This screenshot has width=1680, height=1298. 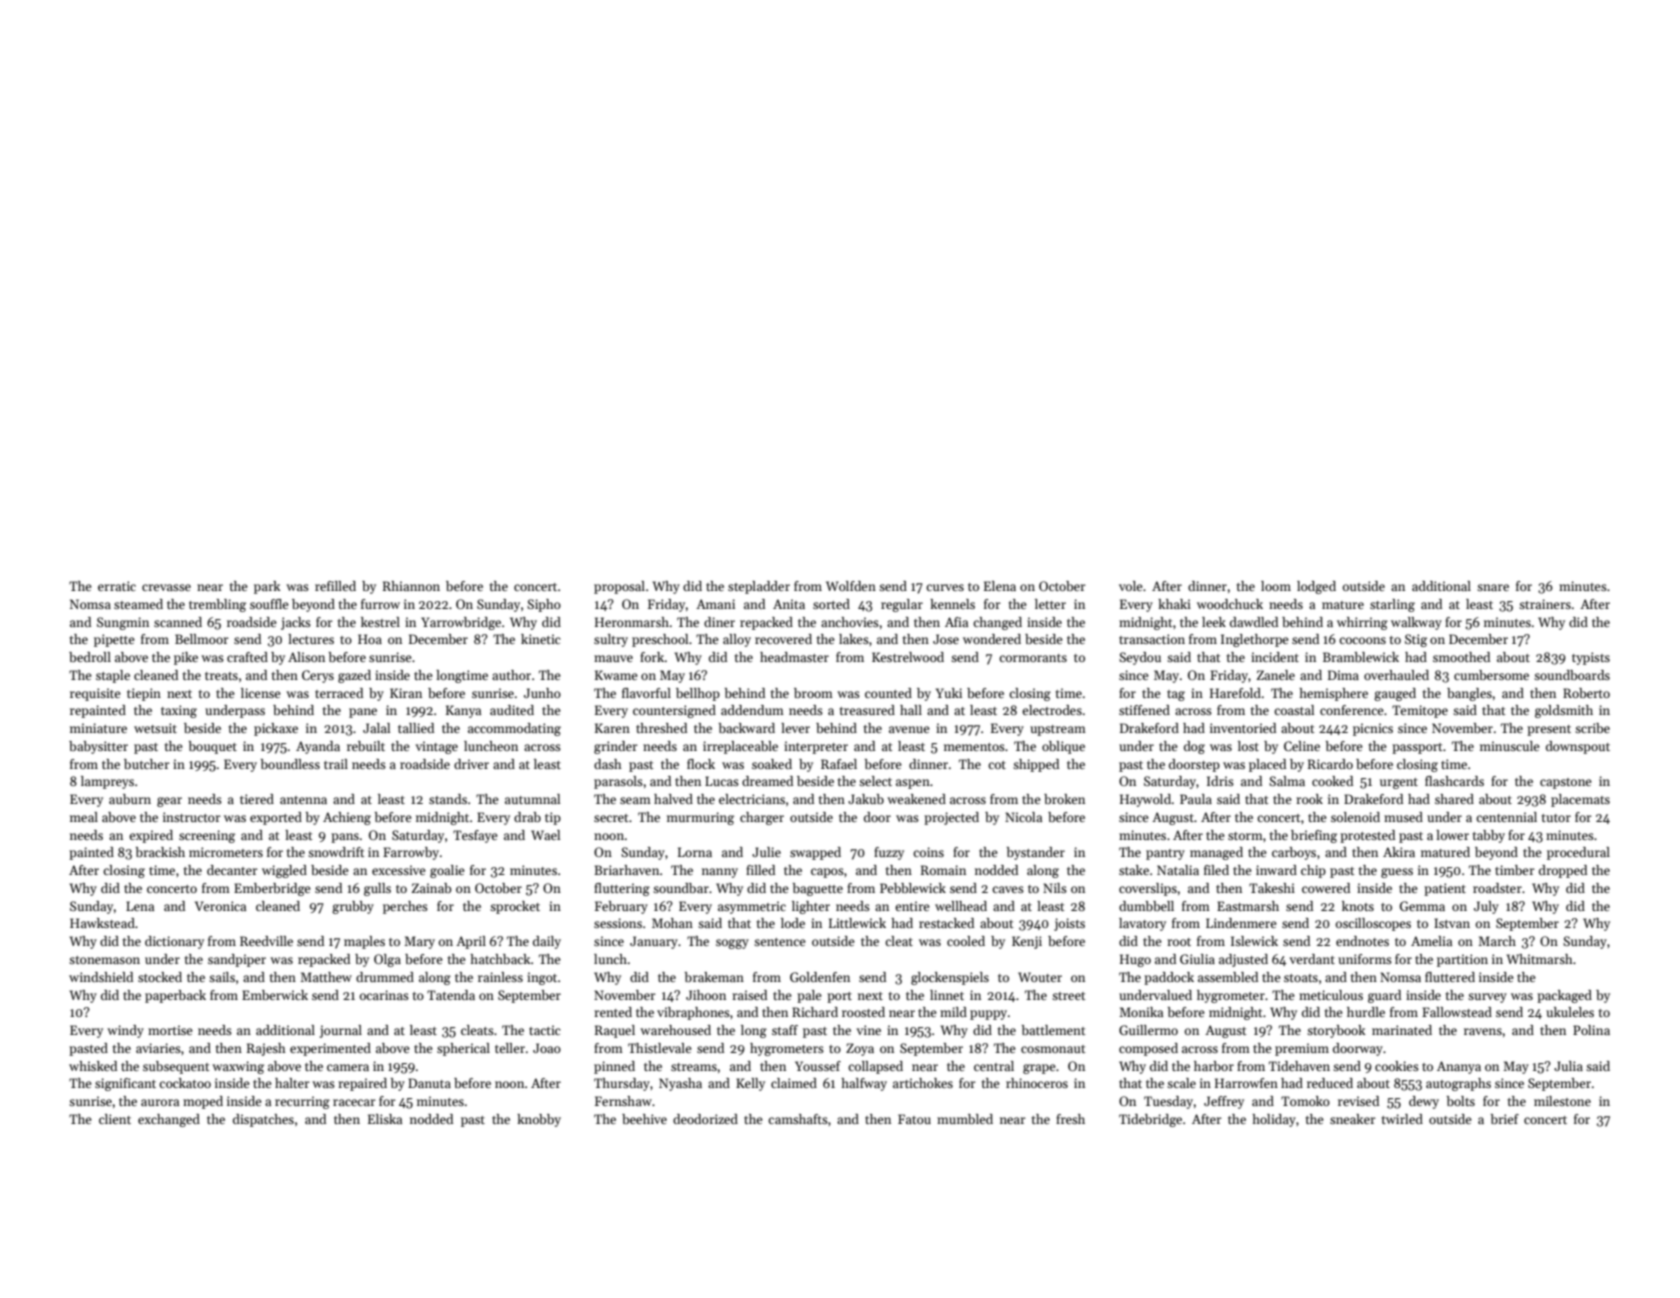 I want to click on park, so click(x=267, y=587).
